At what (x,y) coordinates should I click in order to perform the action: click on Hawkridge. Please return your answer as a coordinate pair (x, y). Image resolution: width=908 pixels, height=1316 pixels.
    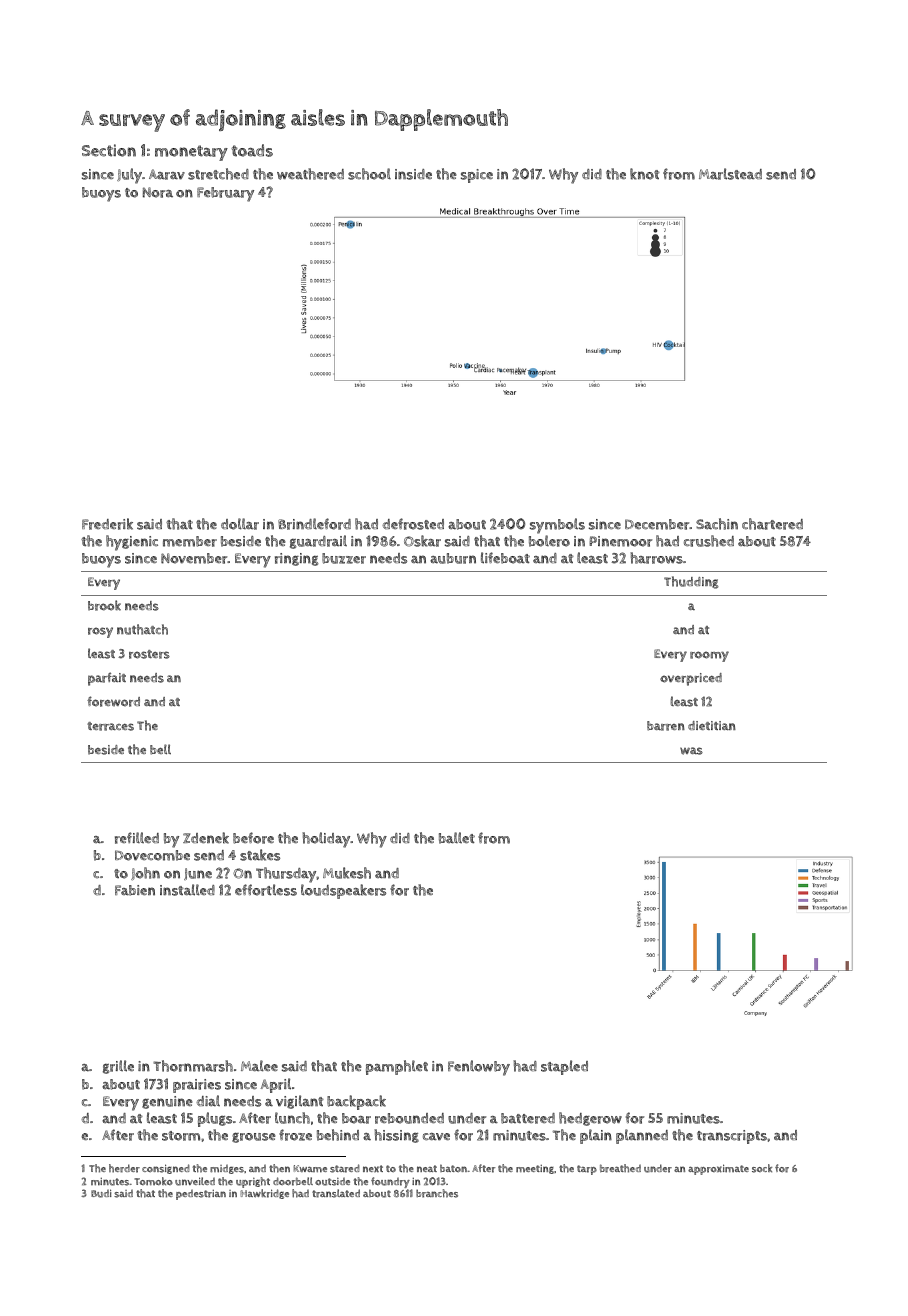
    Looking at the image, I should click on (264, 1194).
